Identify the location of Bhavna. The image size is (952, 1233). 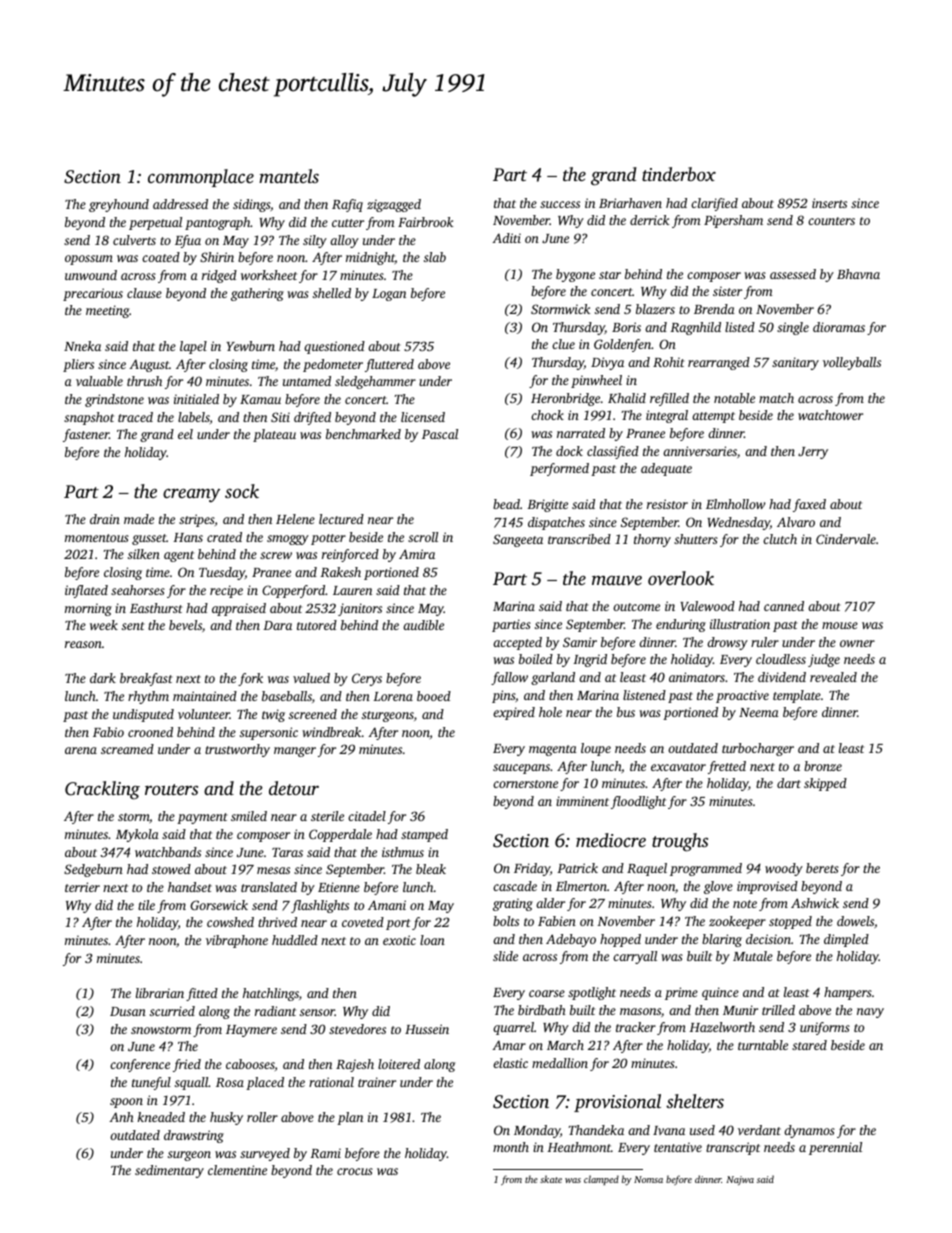
(858, 274).
